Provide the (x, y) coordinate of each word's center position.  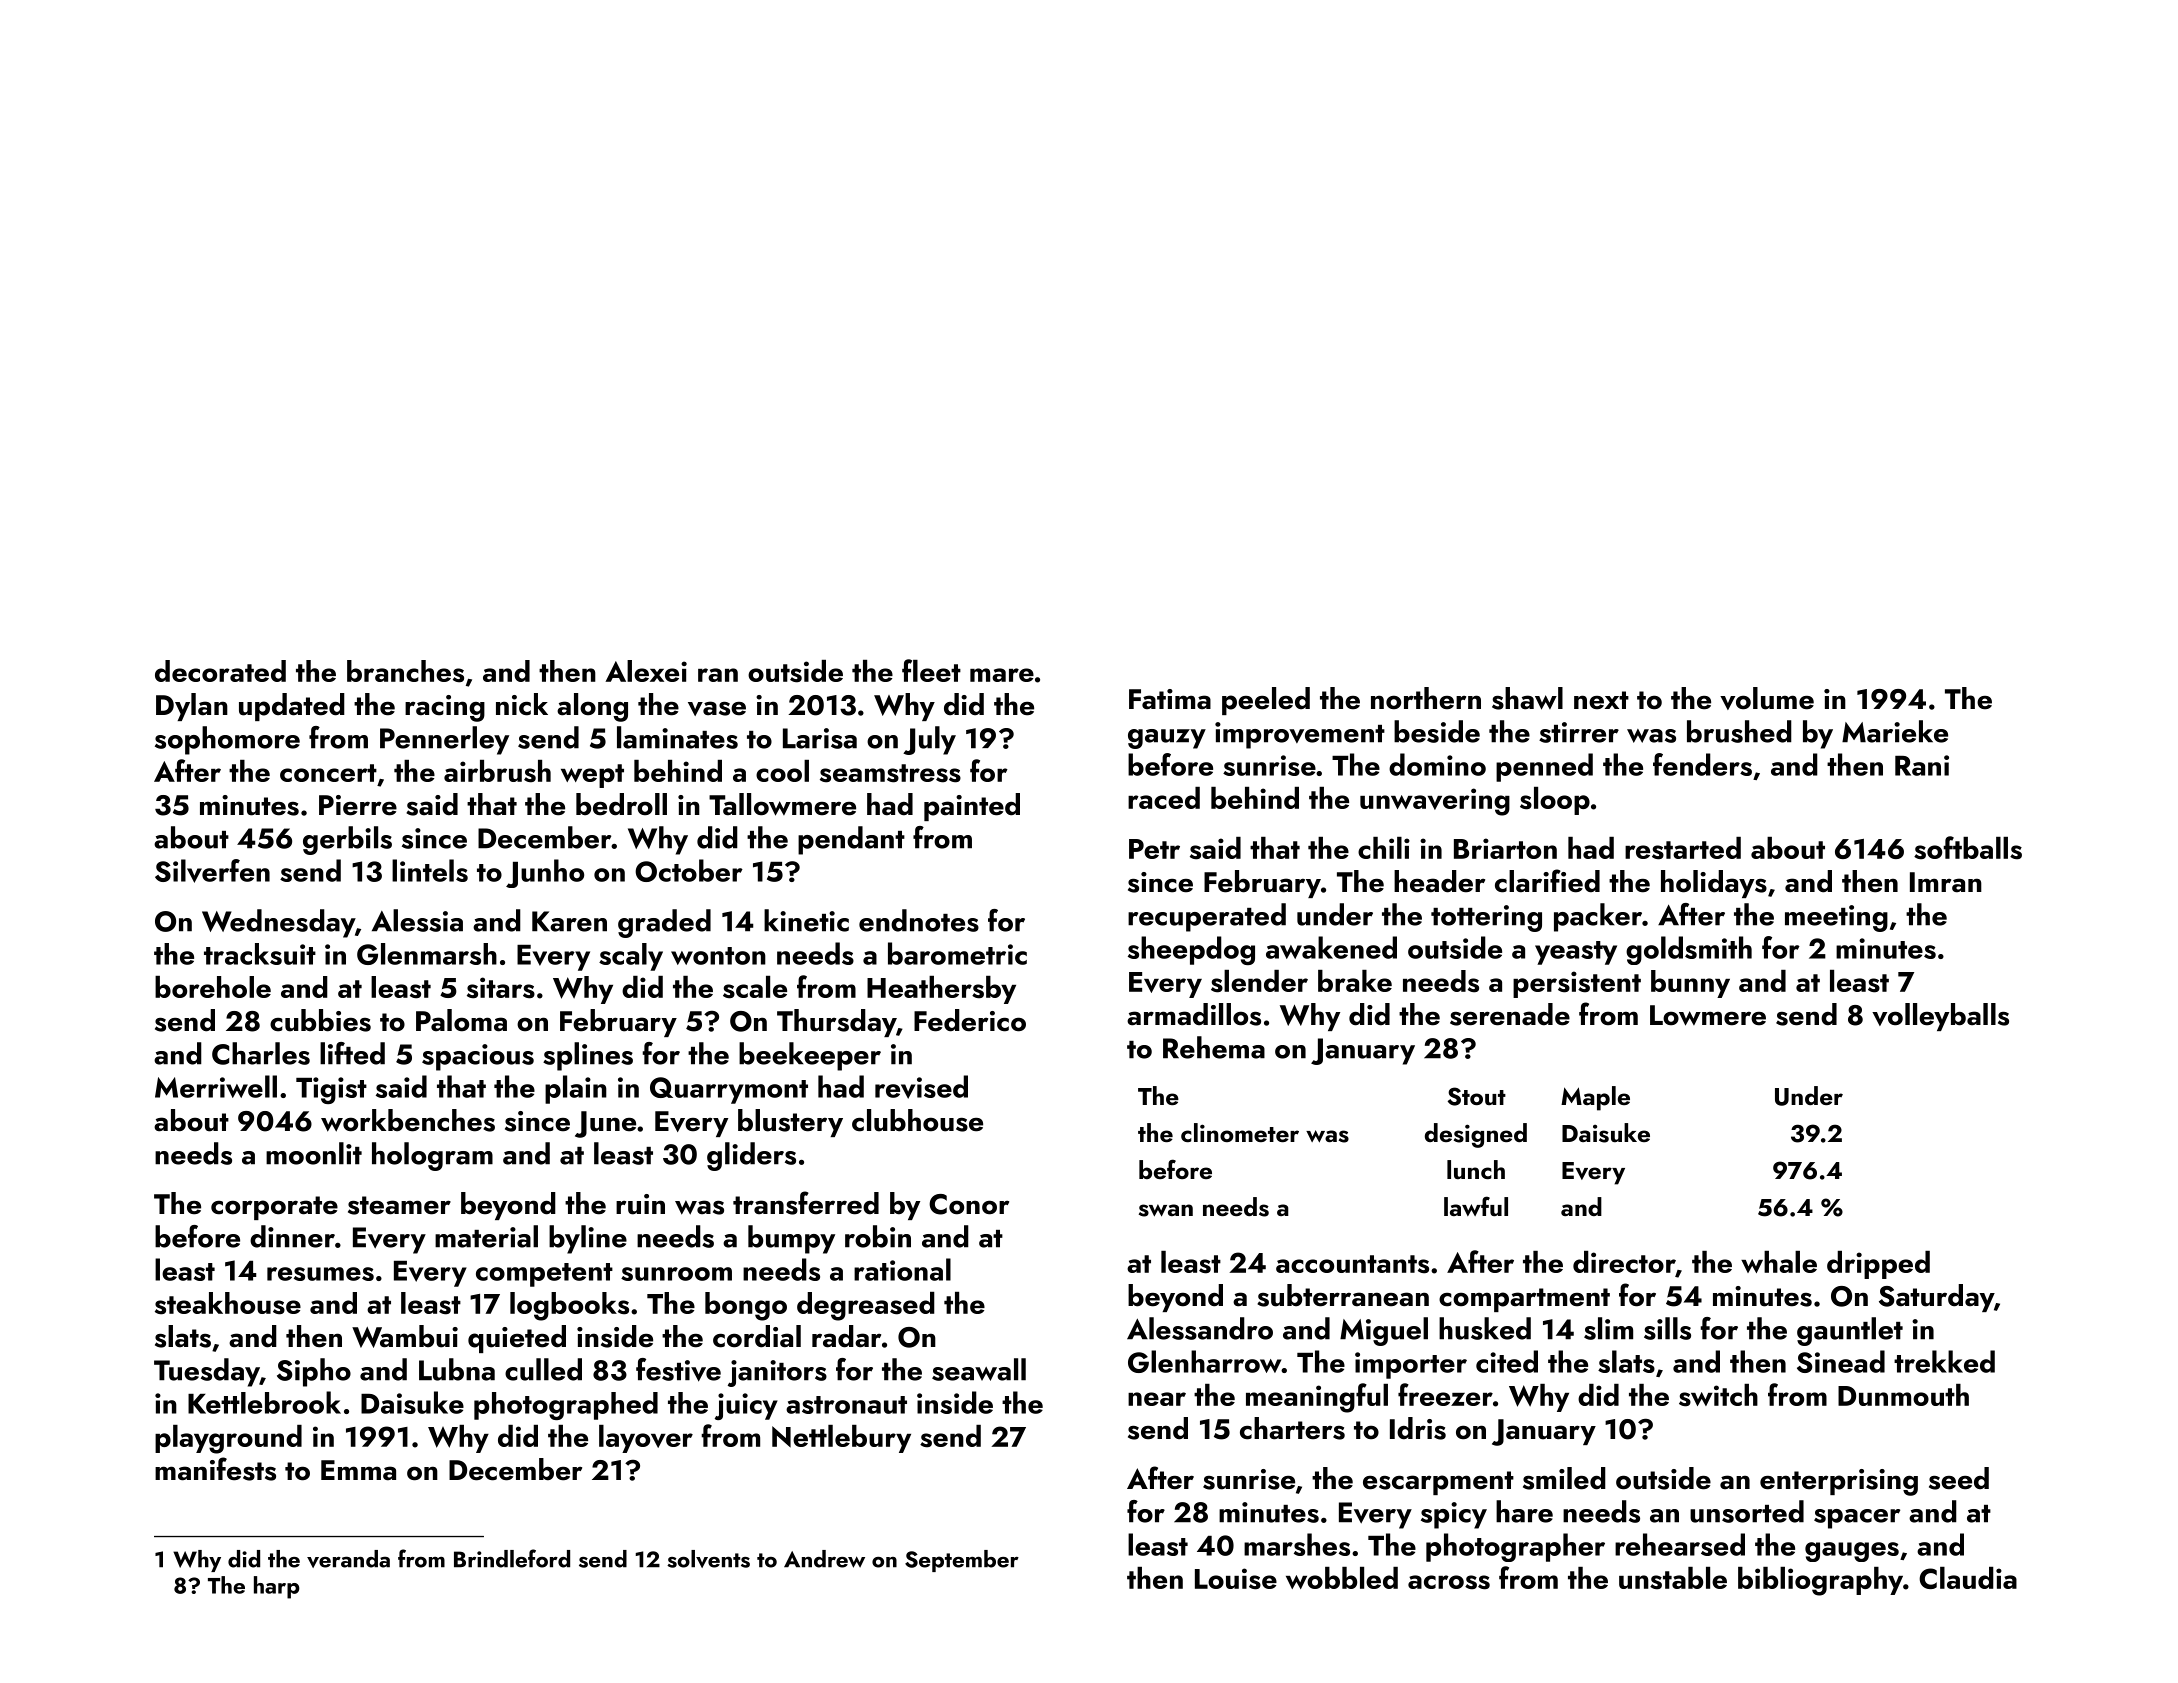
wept (592, 776)
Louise (1236, 1579)
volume (1767, 698)
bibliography (1820, 1581)
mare (1002, 675)
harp (277, 1587)
